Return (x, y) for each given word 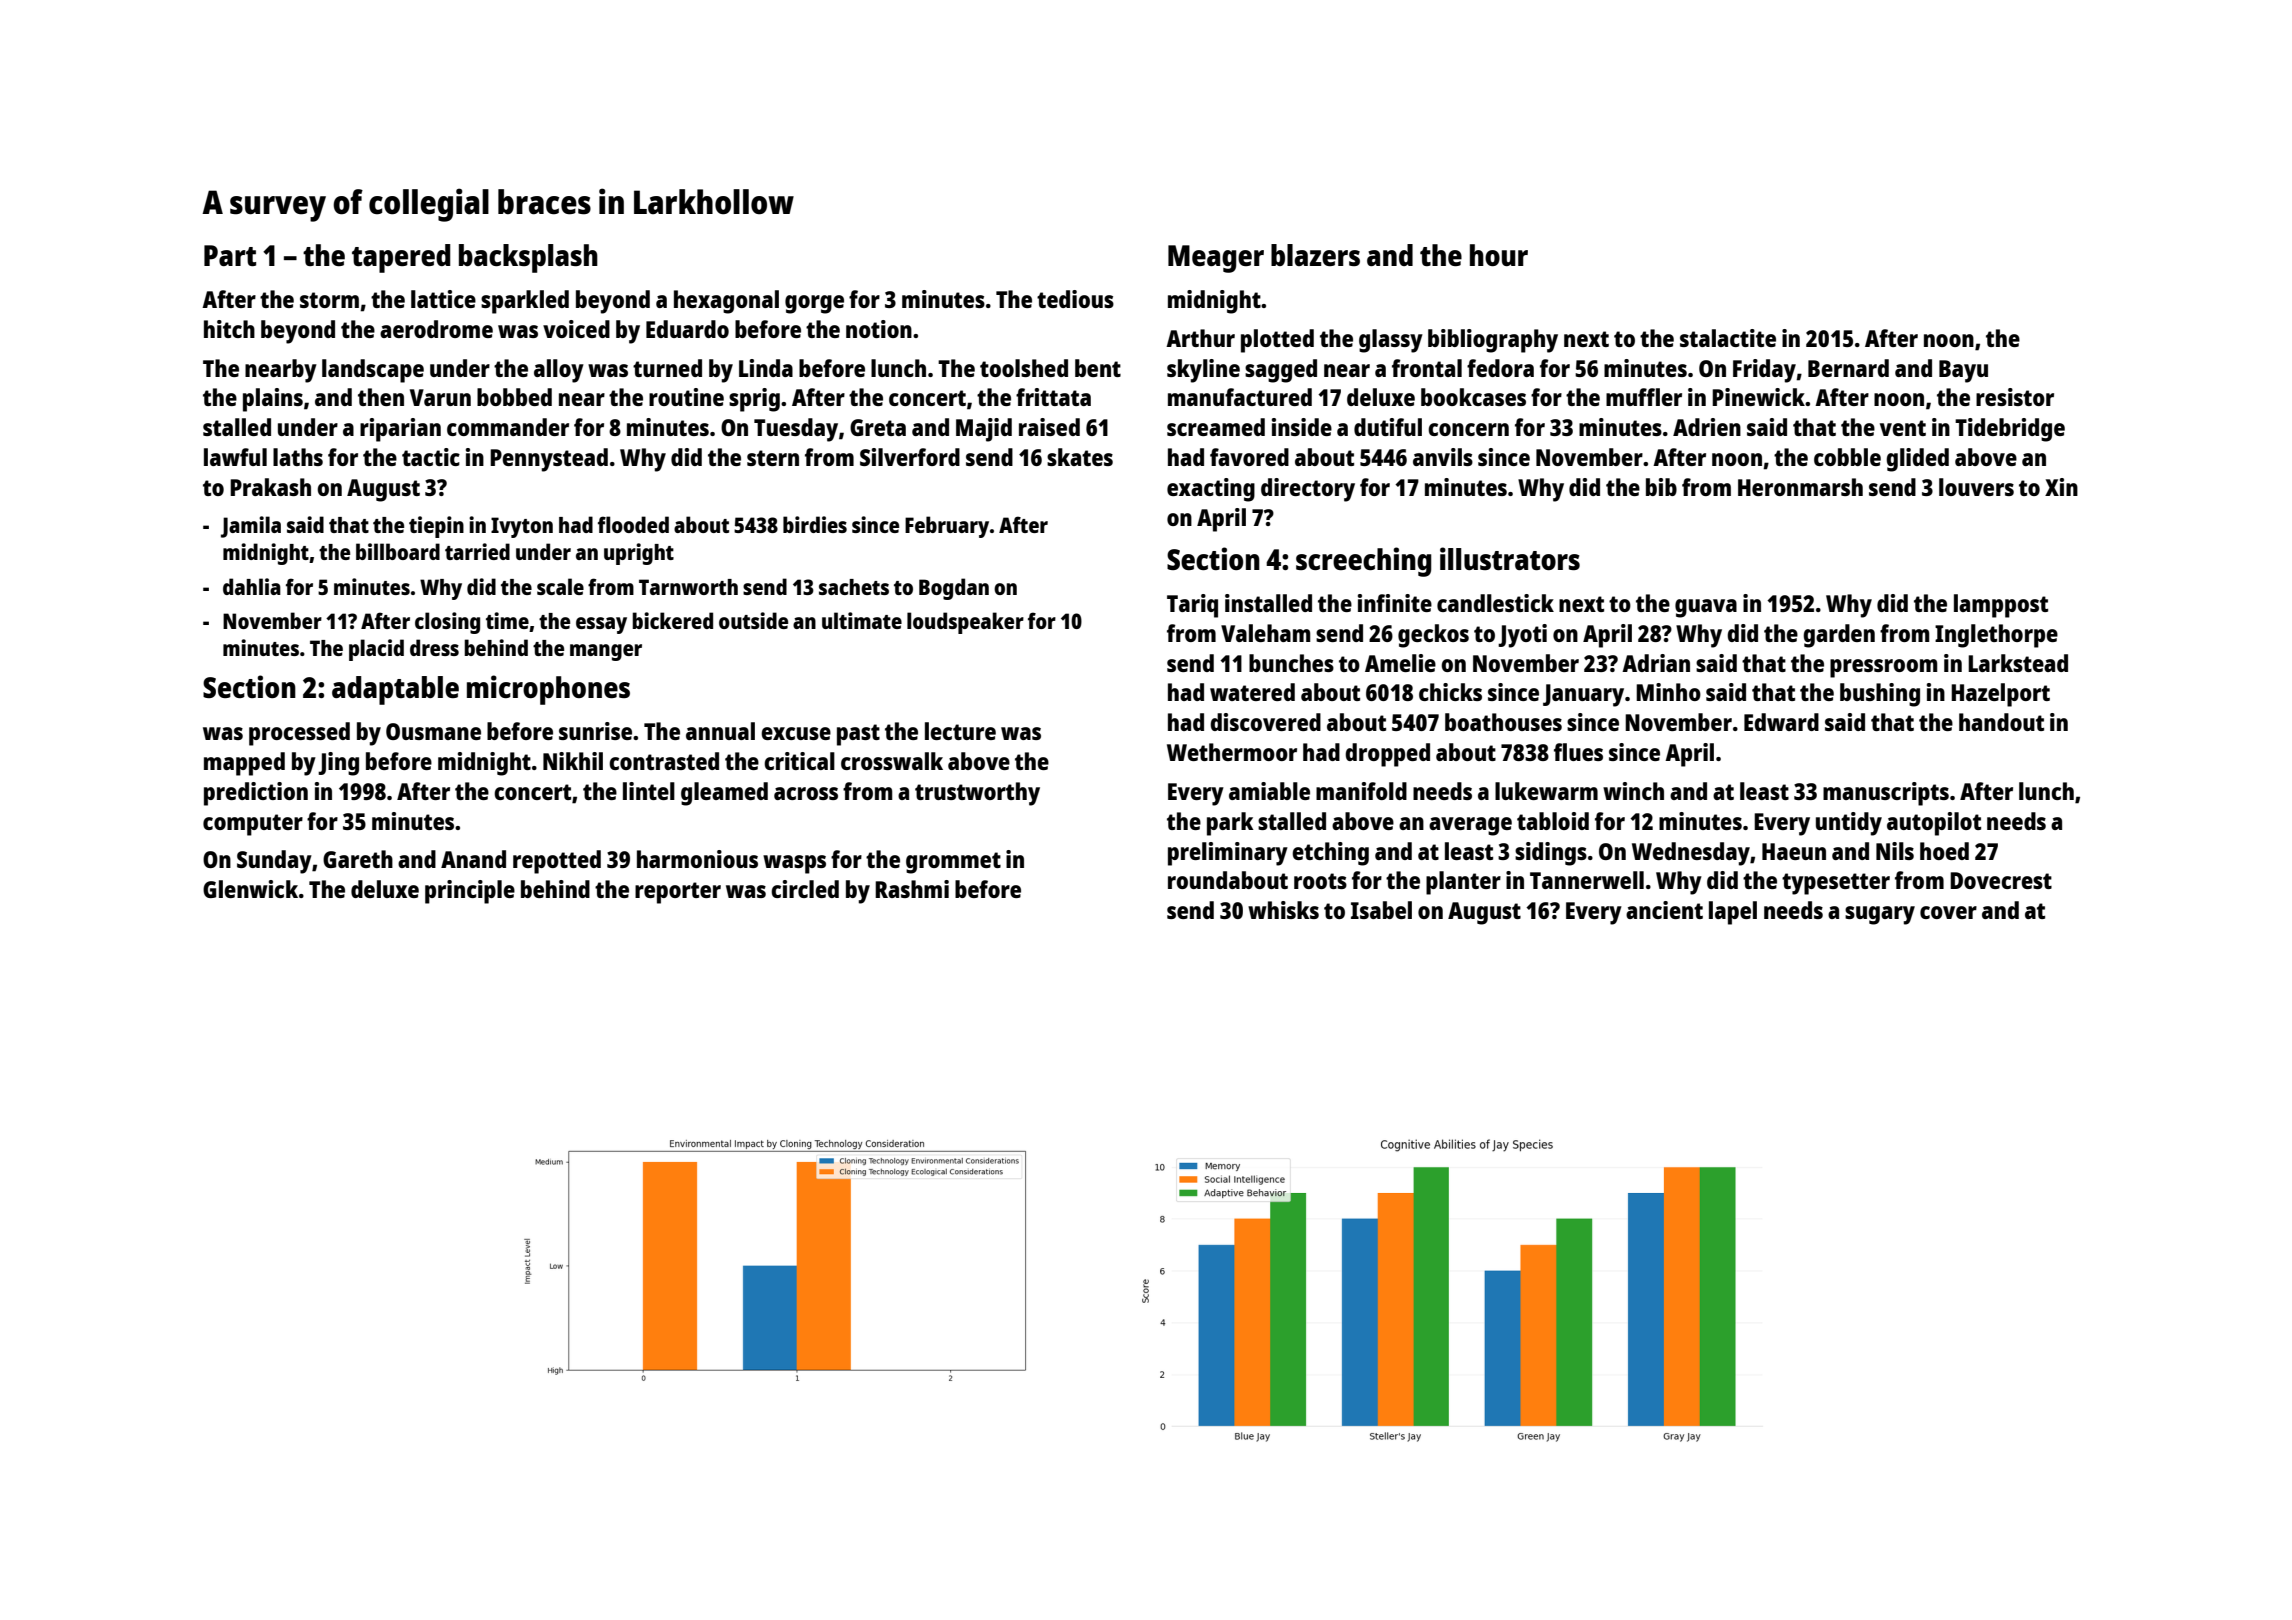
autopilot (1934, 824)
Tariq (1192, 606)
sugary (1880, 915)
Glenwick (250, 889)
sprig (754, 400)
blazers (1315, 255)
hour (1499, 255)
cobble (1847, 457)
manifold (1361, 791)
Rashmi (912, 889)
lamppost (2001, 606)
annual (720, 731)
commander (508, 427)
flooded (633, 524)
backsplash (528, 258)
